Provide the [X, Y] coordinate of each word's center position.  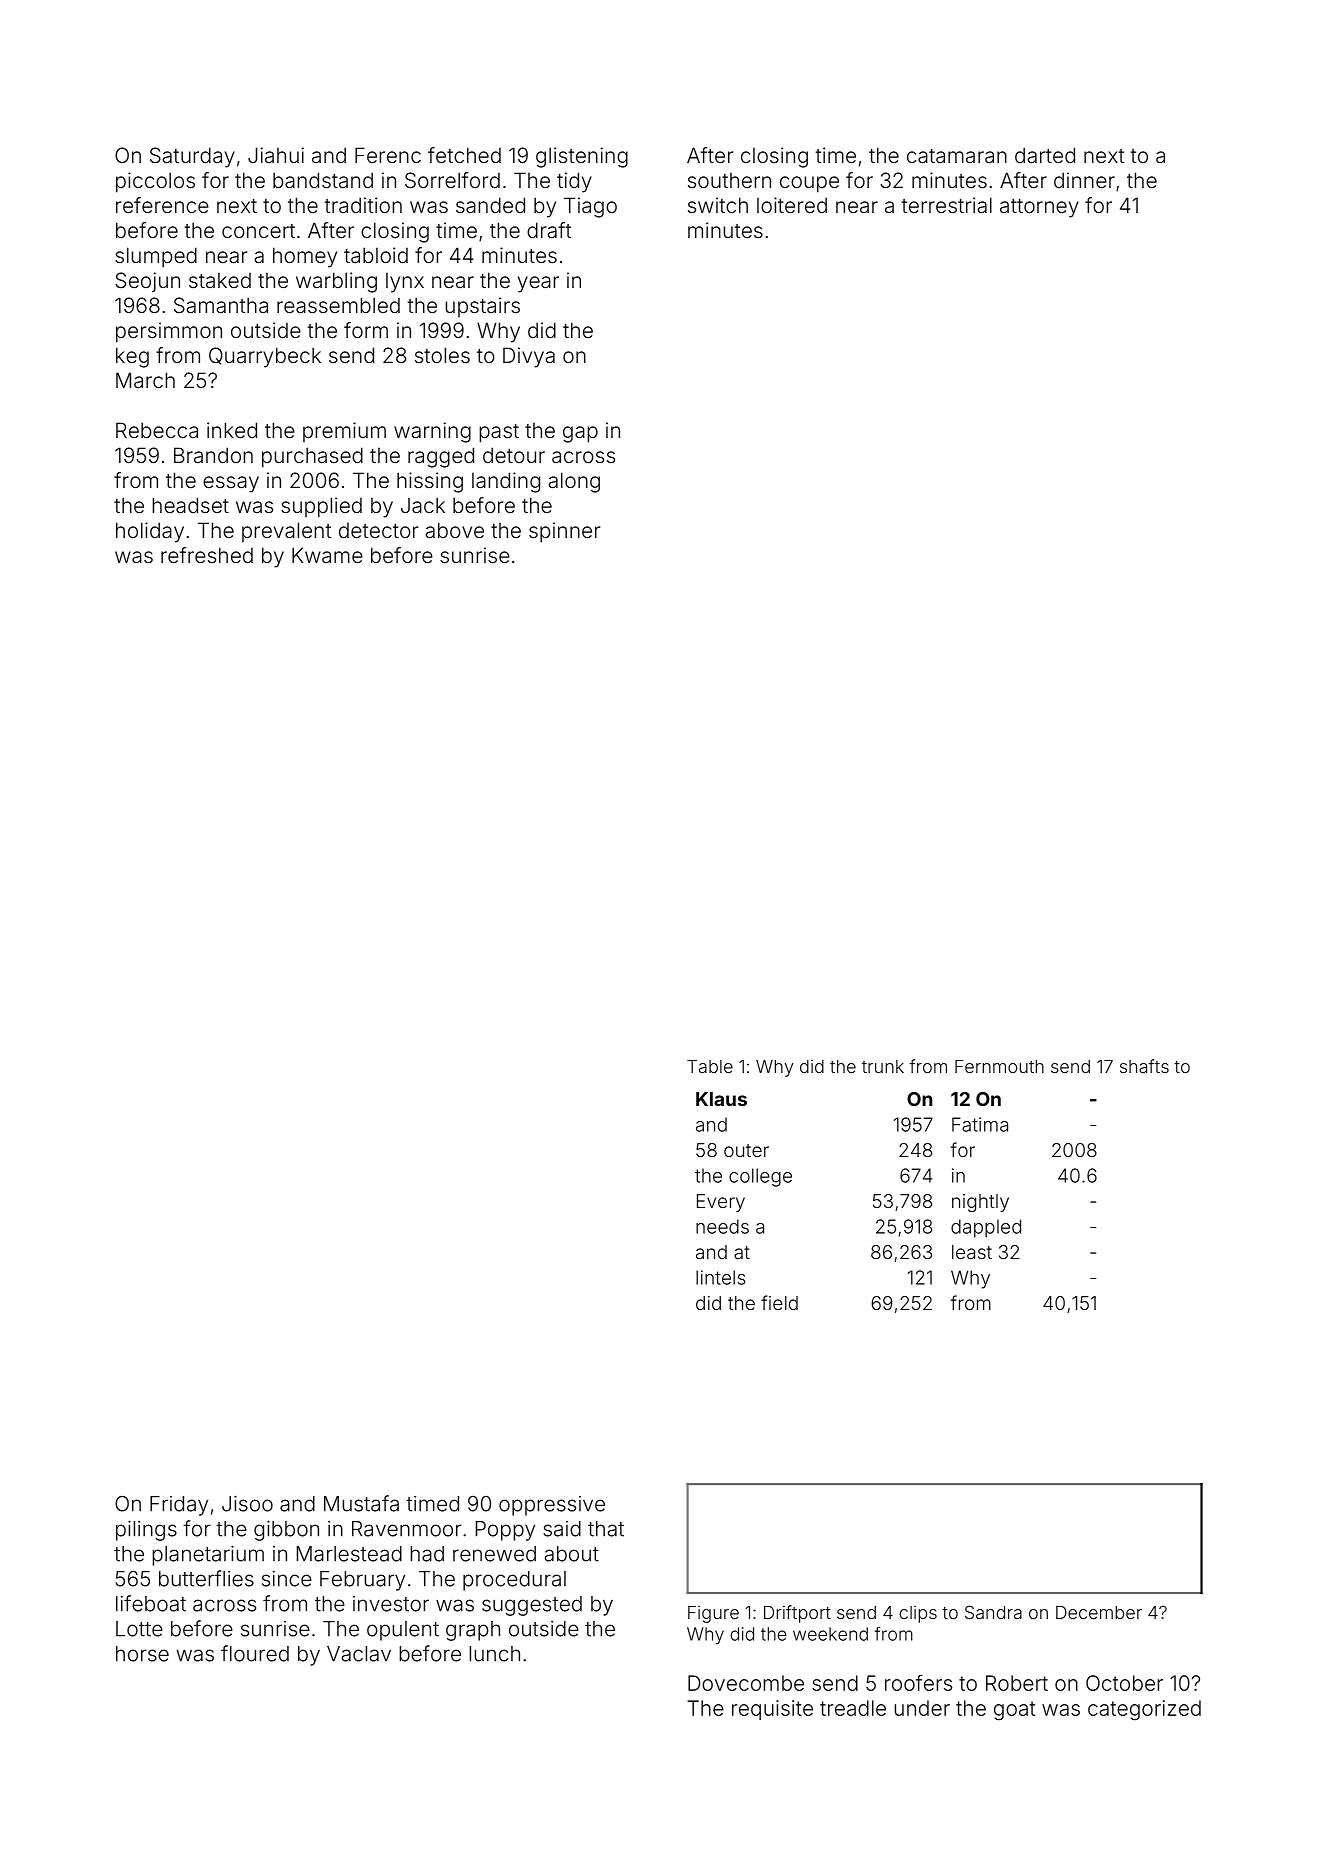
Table [710, 1066]
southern [729, 180]
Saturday [192, 157]
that [606, 1529]
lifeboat [151, 1603]
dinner [1084, 180]
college [760, 1177]
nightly [980, 1203]
